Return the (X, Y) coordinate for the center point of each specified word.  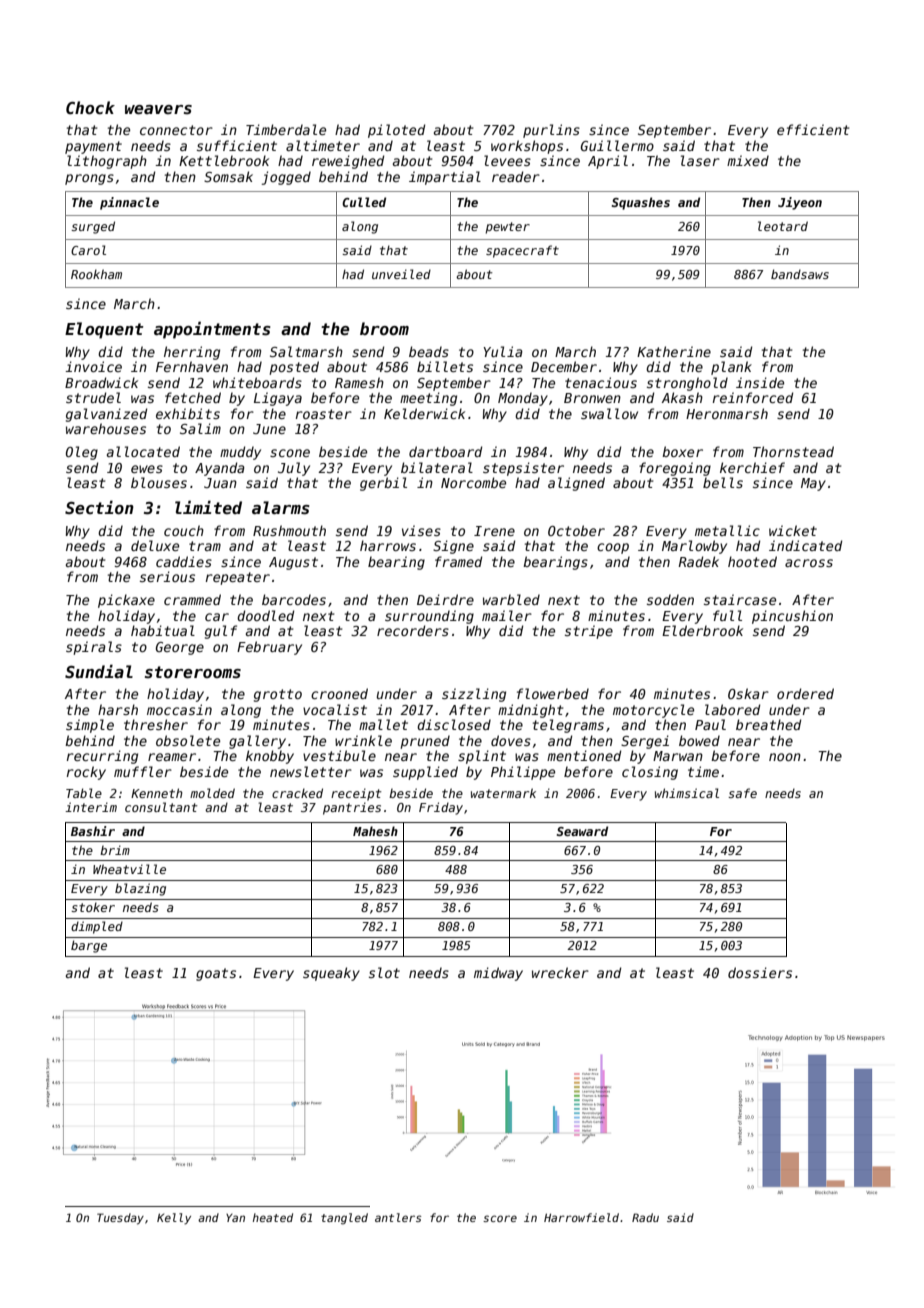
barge (89, 946)
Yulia (503, 351)
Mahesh (375, 831)
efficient (813, 129)
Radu (645, 1217)
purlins (551, 131)
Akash (682, 397)
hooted (752, 561)
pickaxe (126, 601)
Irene (494, 531)
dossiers (760, 972)
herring (192, 353)
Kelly (174, 1219)
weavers (158, 110)
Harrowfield (581, 1217)
